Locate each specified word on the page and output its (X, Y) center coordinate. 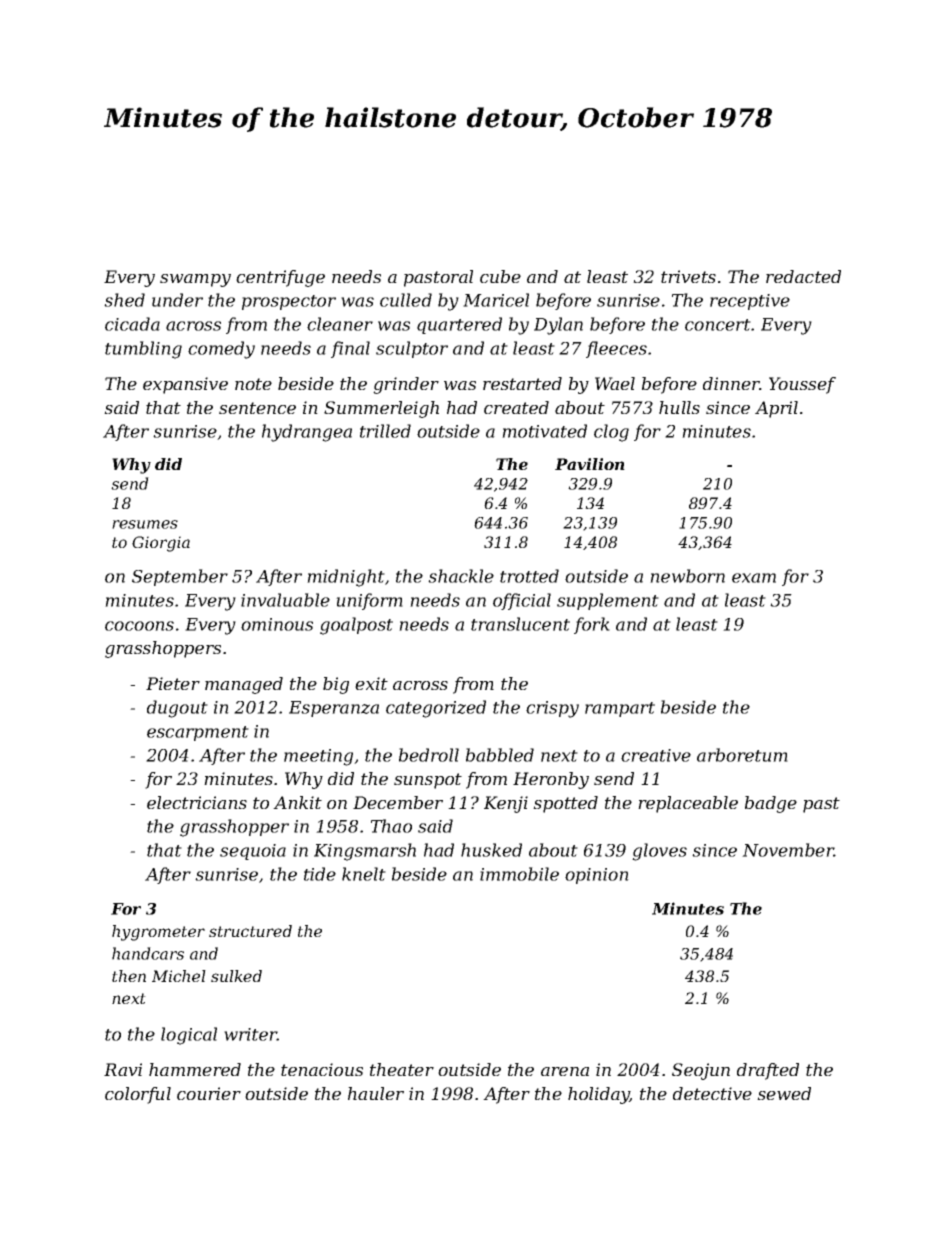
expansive (185, 385)
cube (500, 276)
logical (189, 1036)
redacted (803, 276)
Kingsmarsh (365, 852)
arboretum (742, 755)
